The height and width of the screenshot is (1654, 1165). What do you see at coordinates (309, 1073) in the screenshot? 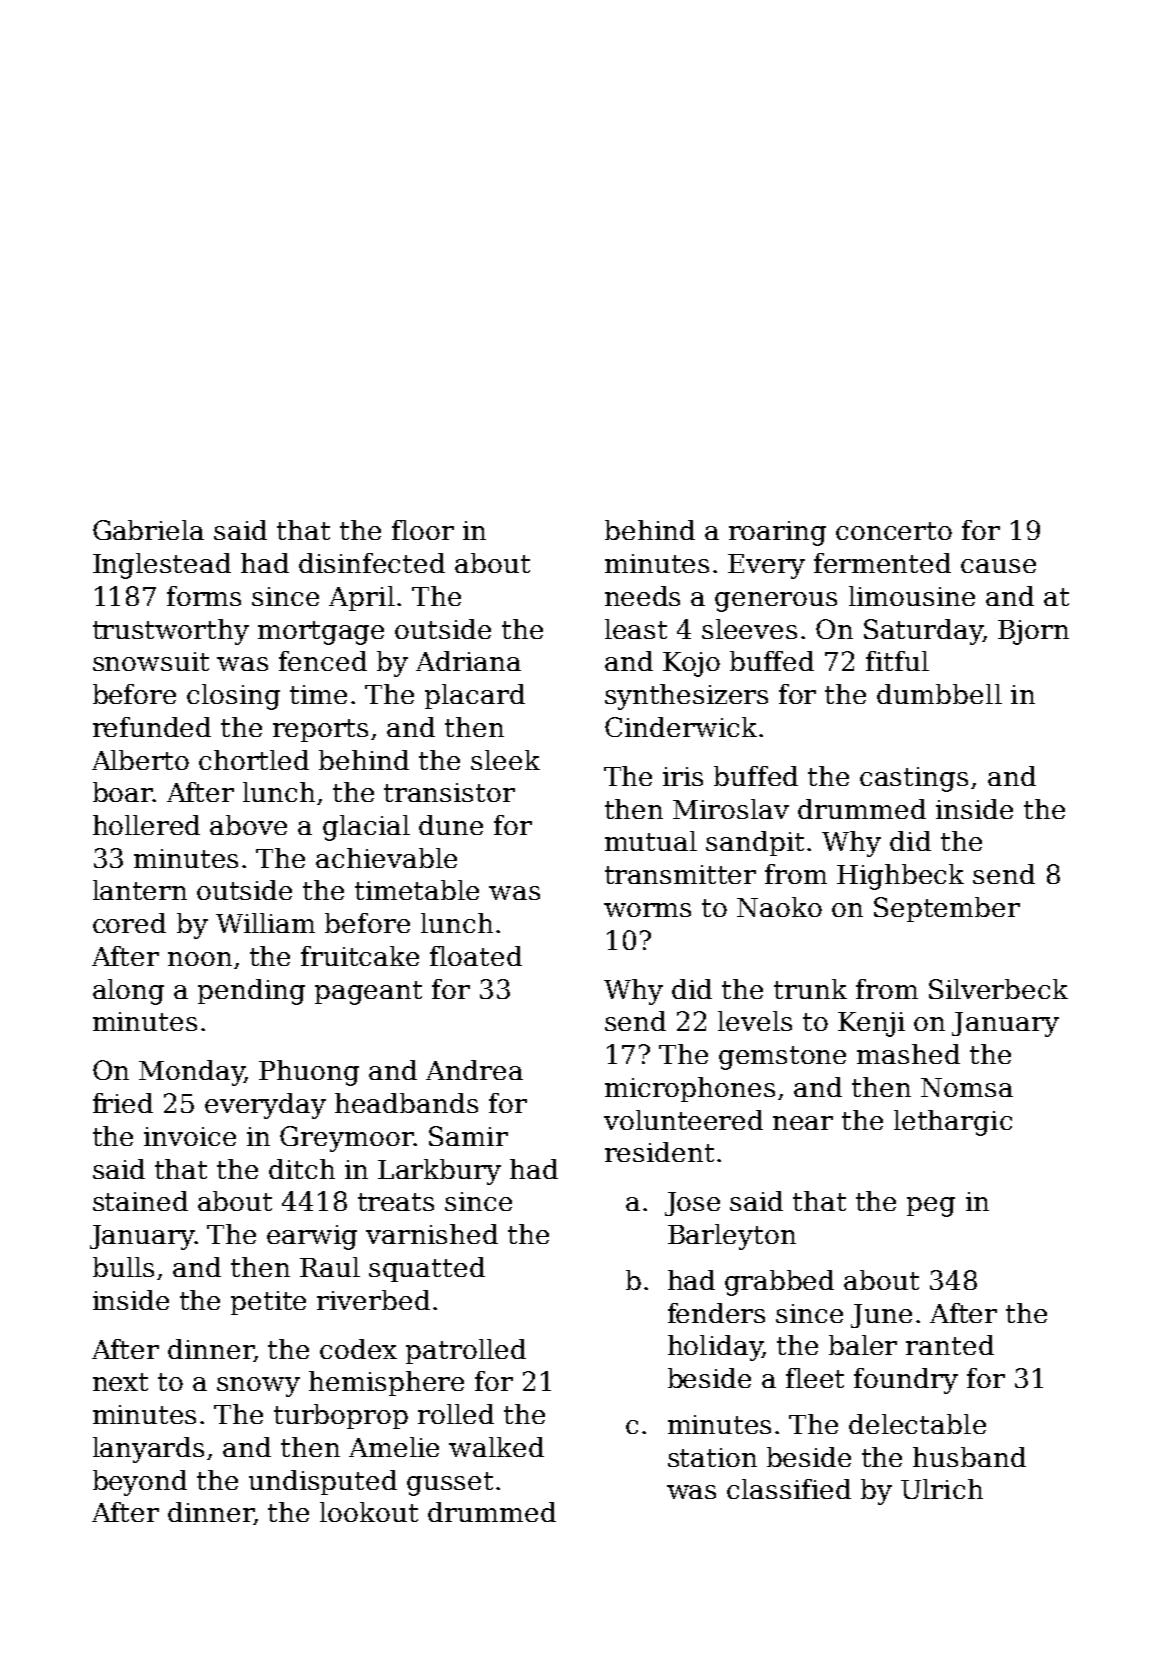
I see `Phuong` at bounding box center [309, 1073].
